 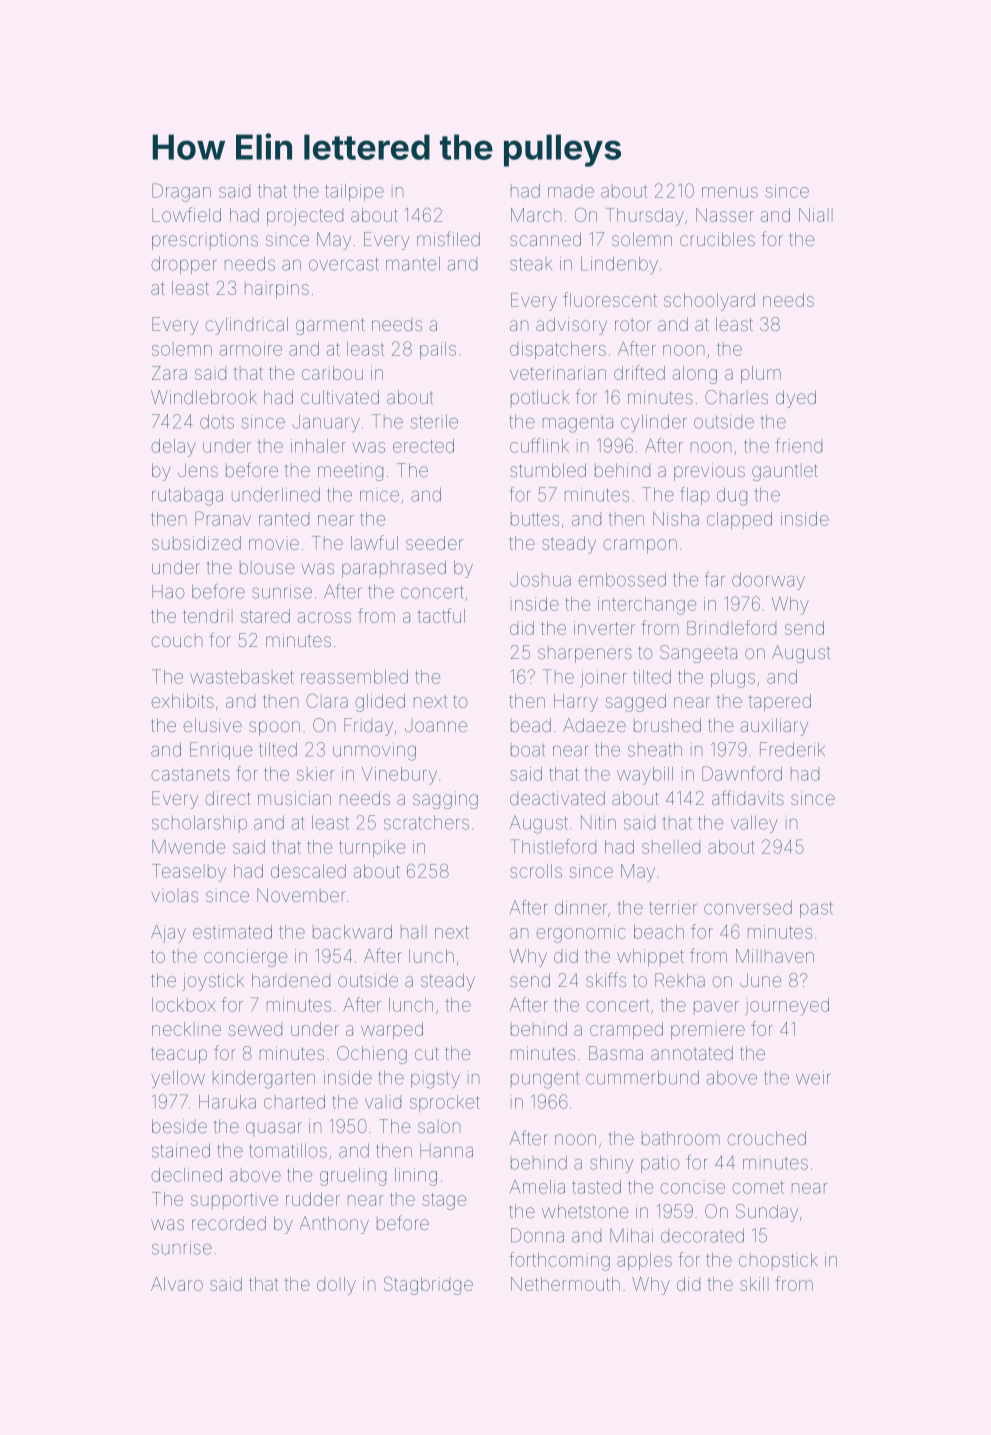 What do you see at coordinates (177, 1284) in the screenshot?
I see `Alvaro` at bounding box center [177, 1284].
